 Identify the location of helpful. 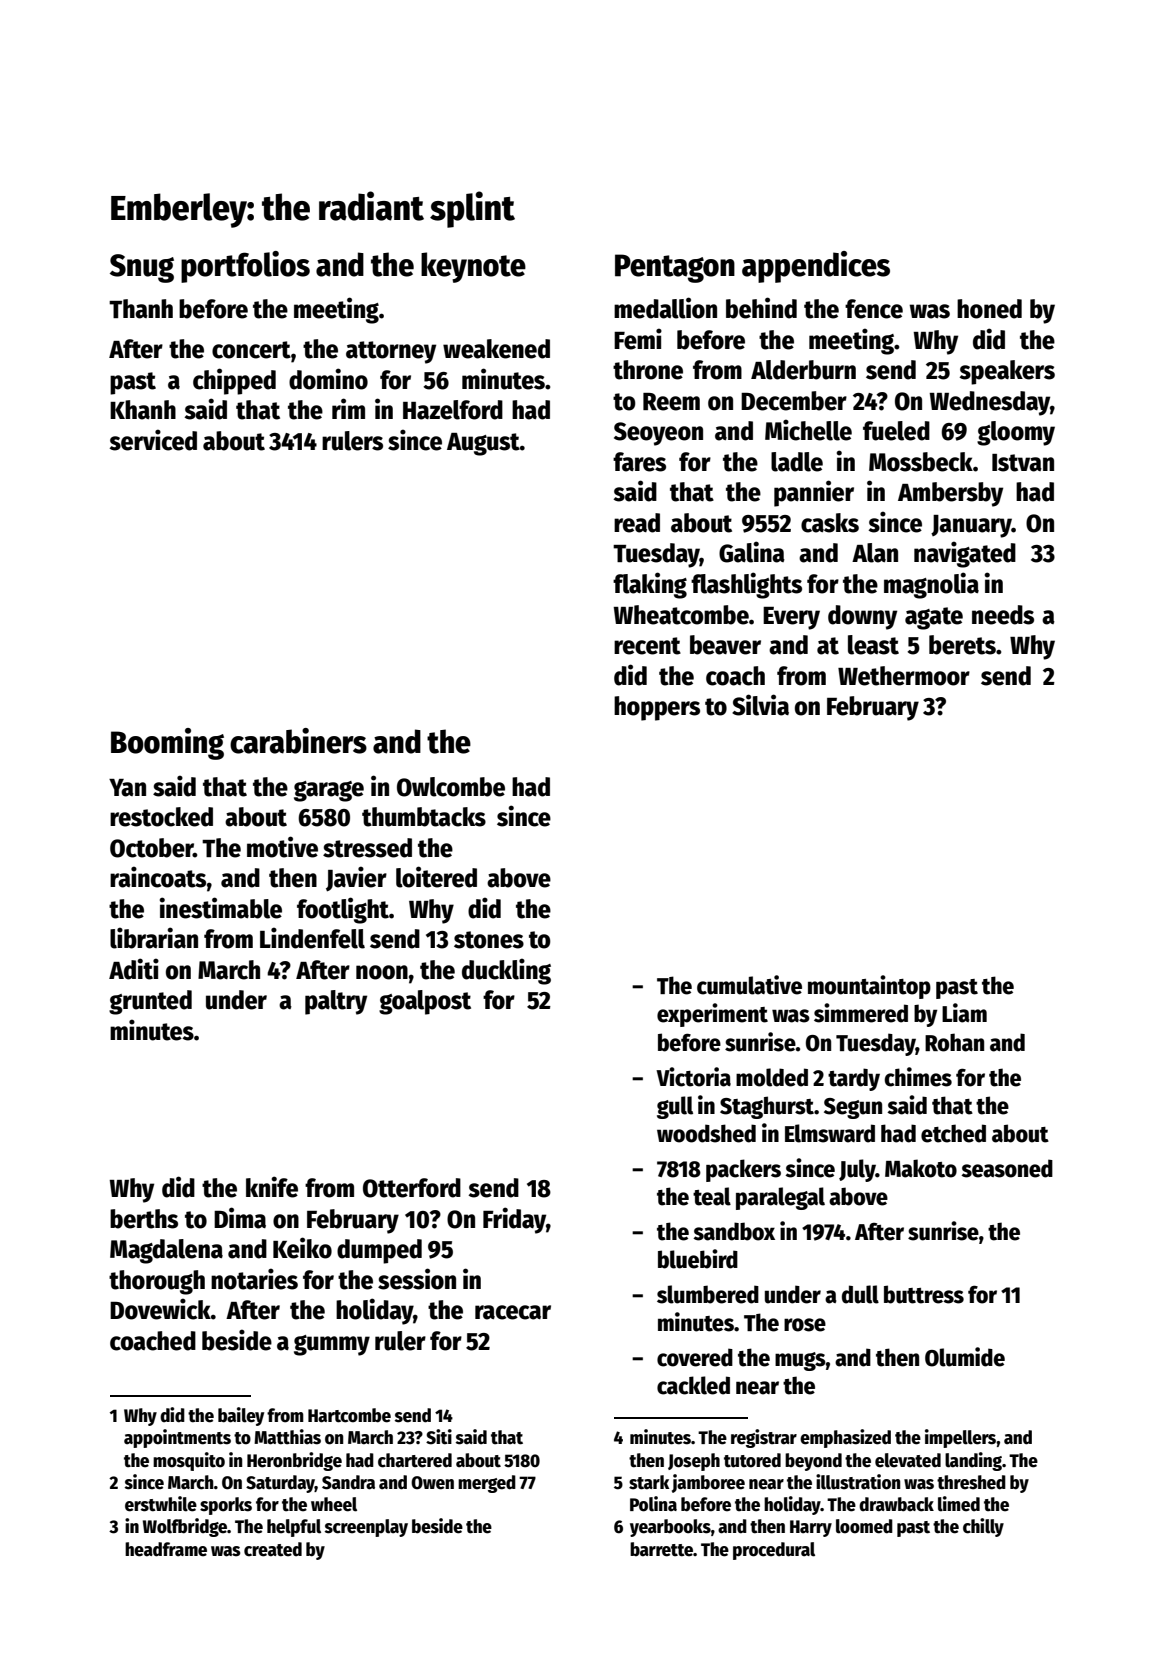
(294, 1528).
